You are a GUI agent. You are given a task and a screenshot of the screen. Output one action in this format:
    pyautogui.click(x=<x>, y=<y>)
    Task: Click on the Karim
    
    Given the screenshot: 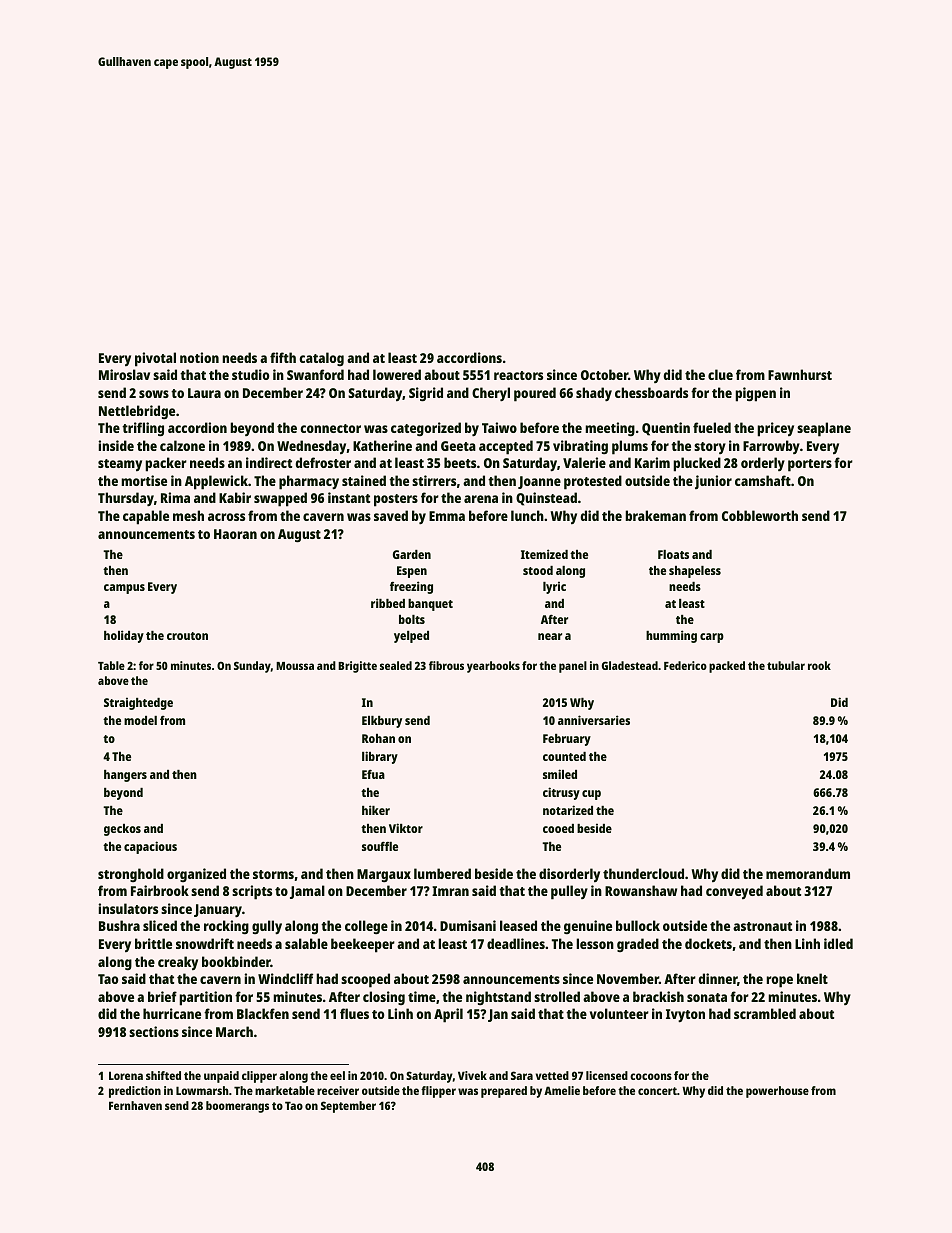 What is the action you would take?
    pyautogui.click(x=652, y=462)
